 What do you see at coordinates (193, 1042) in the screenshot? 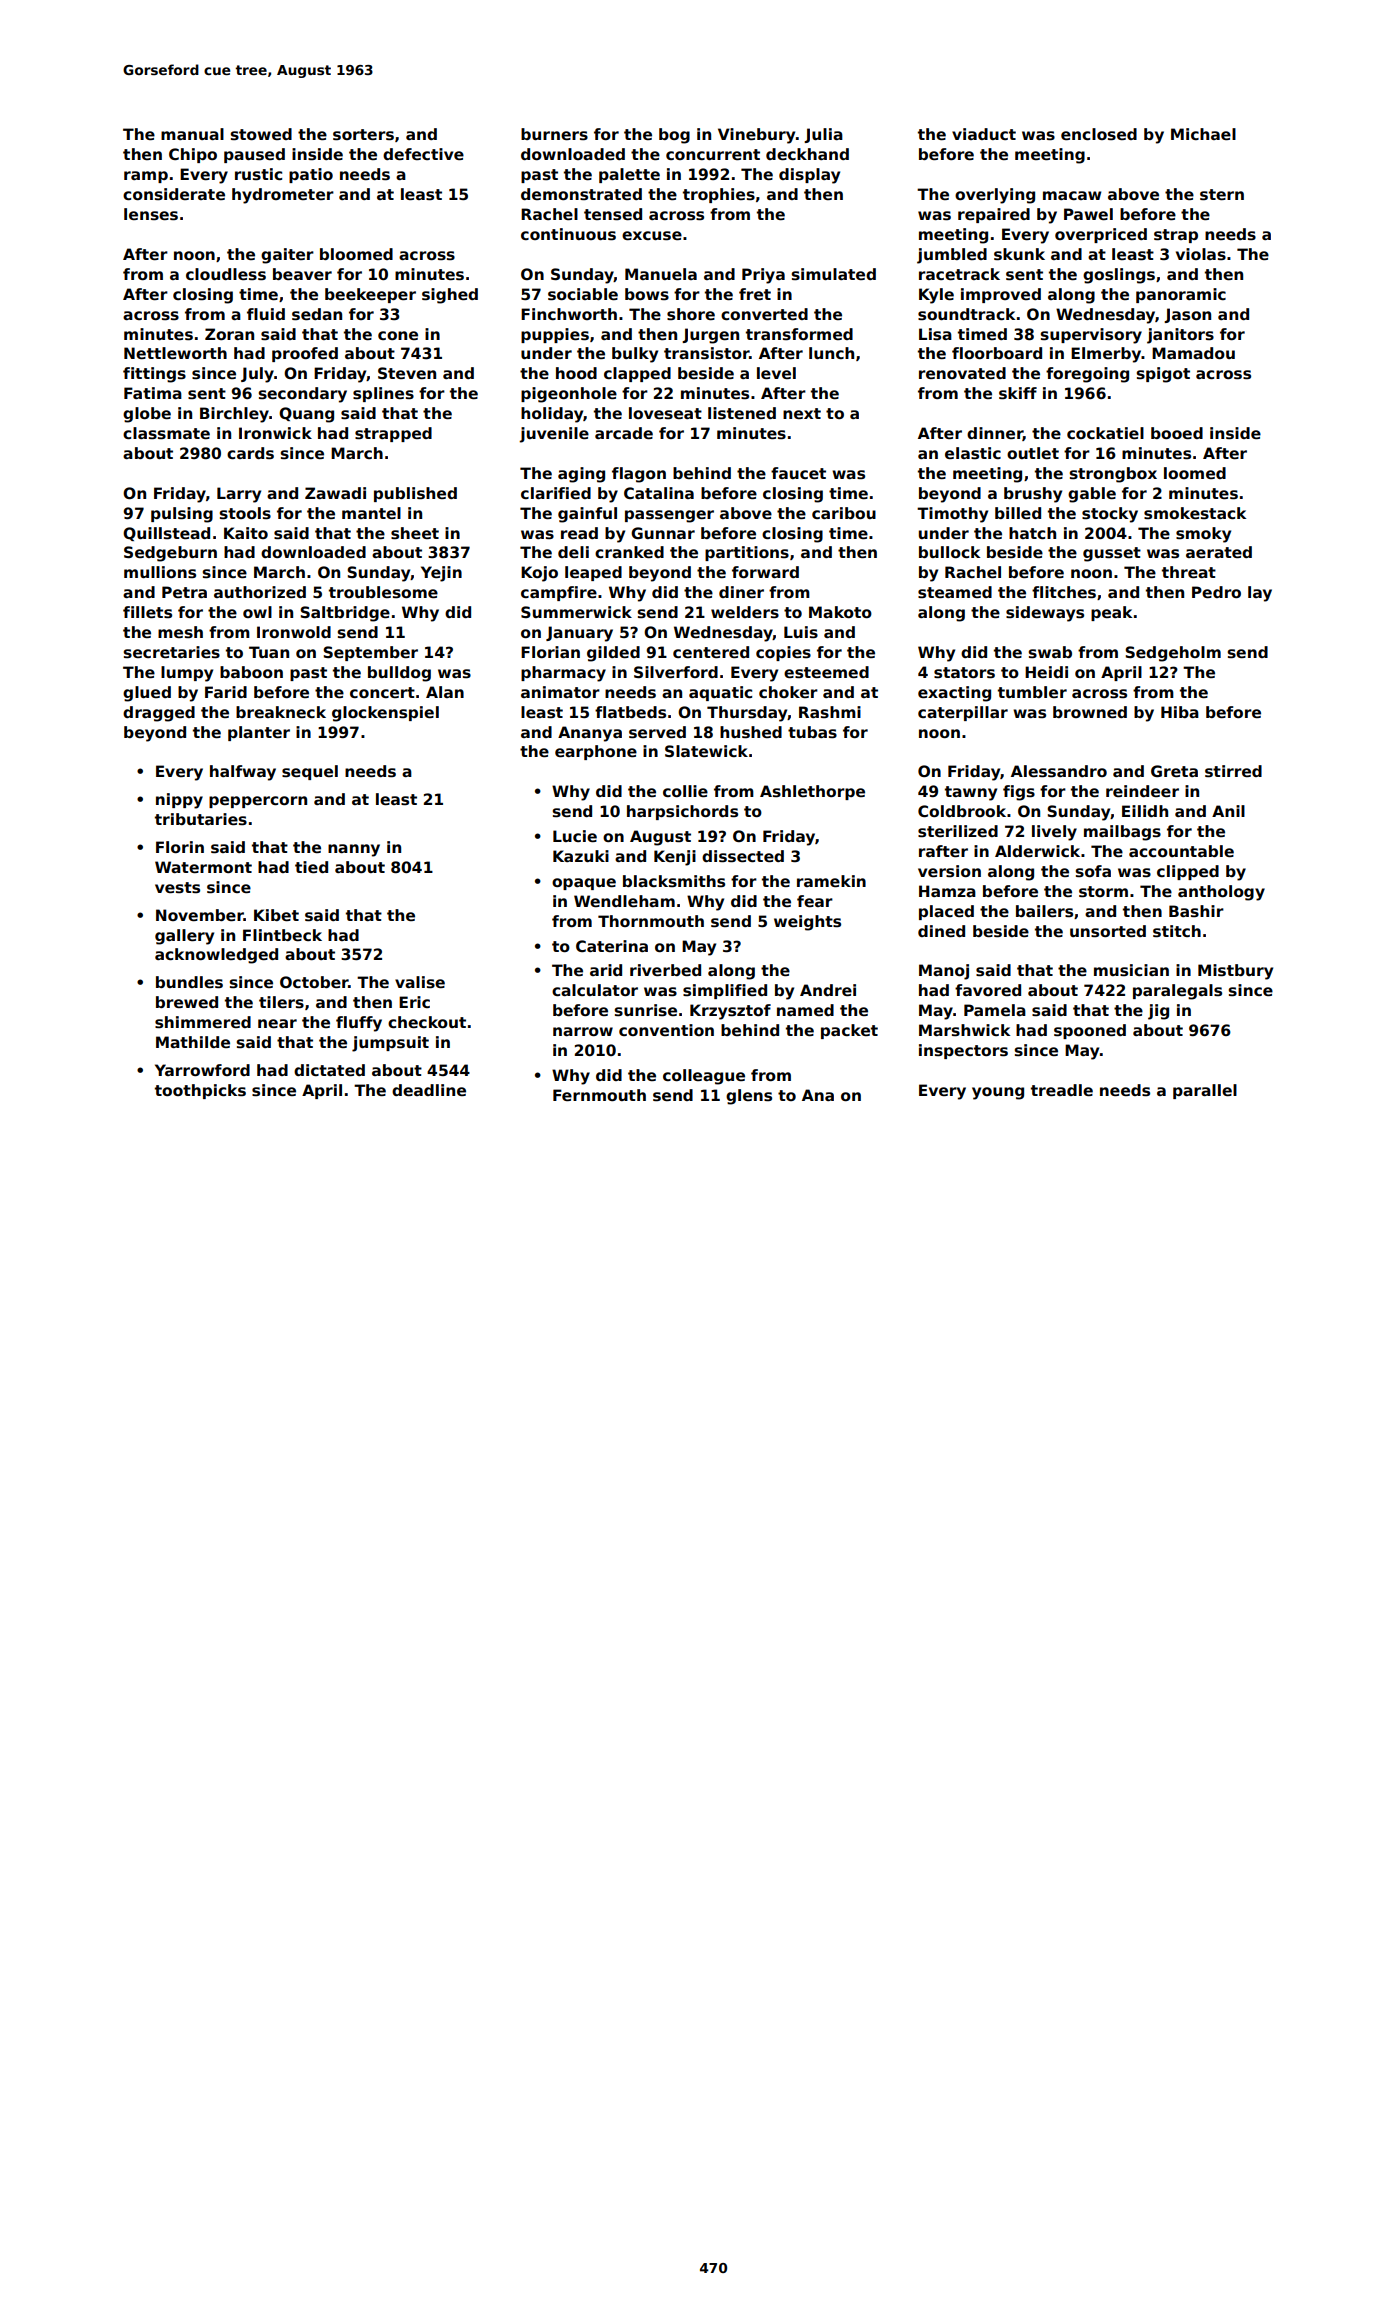
I see `Mathilde` at bounding box center [193, 1042].
